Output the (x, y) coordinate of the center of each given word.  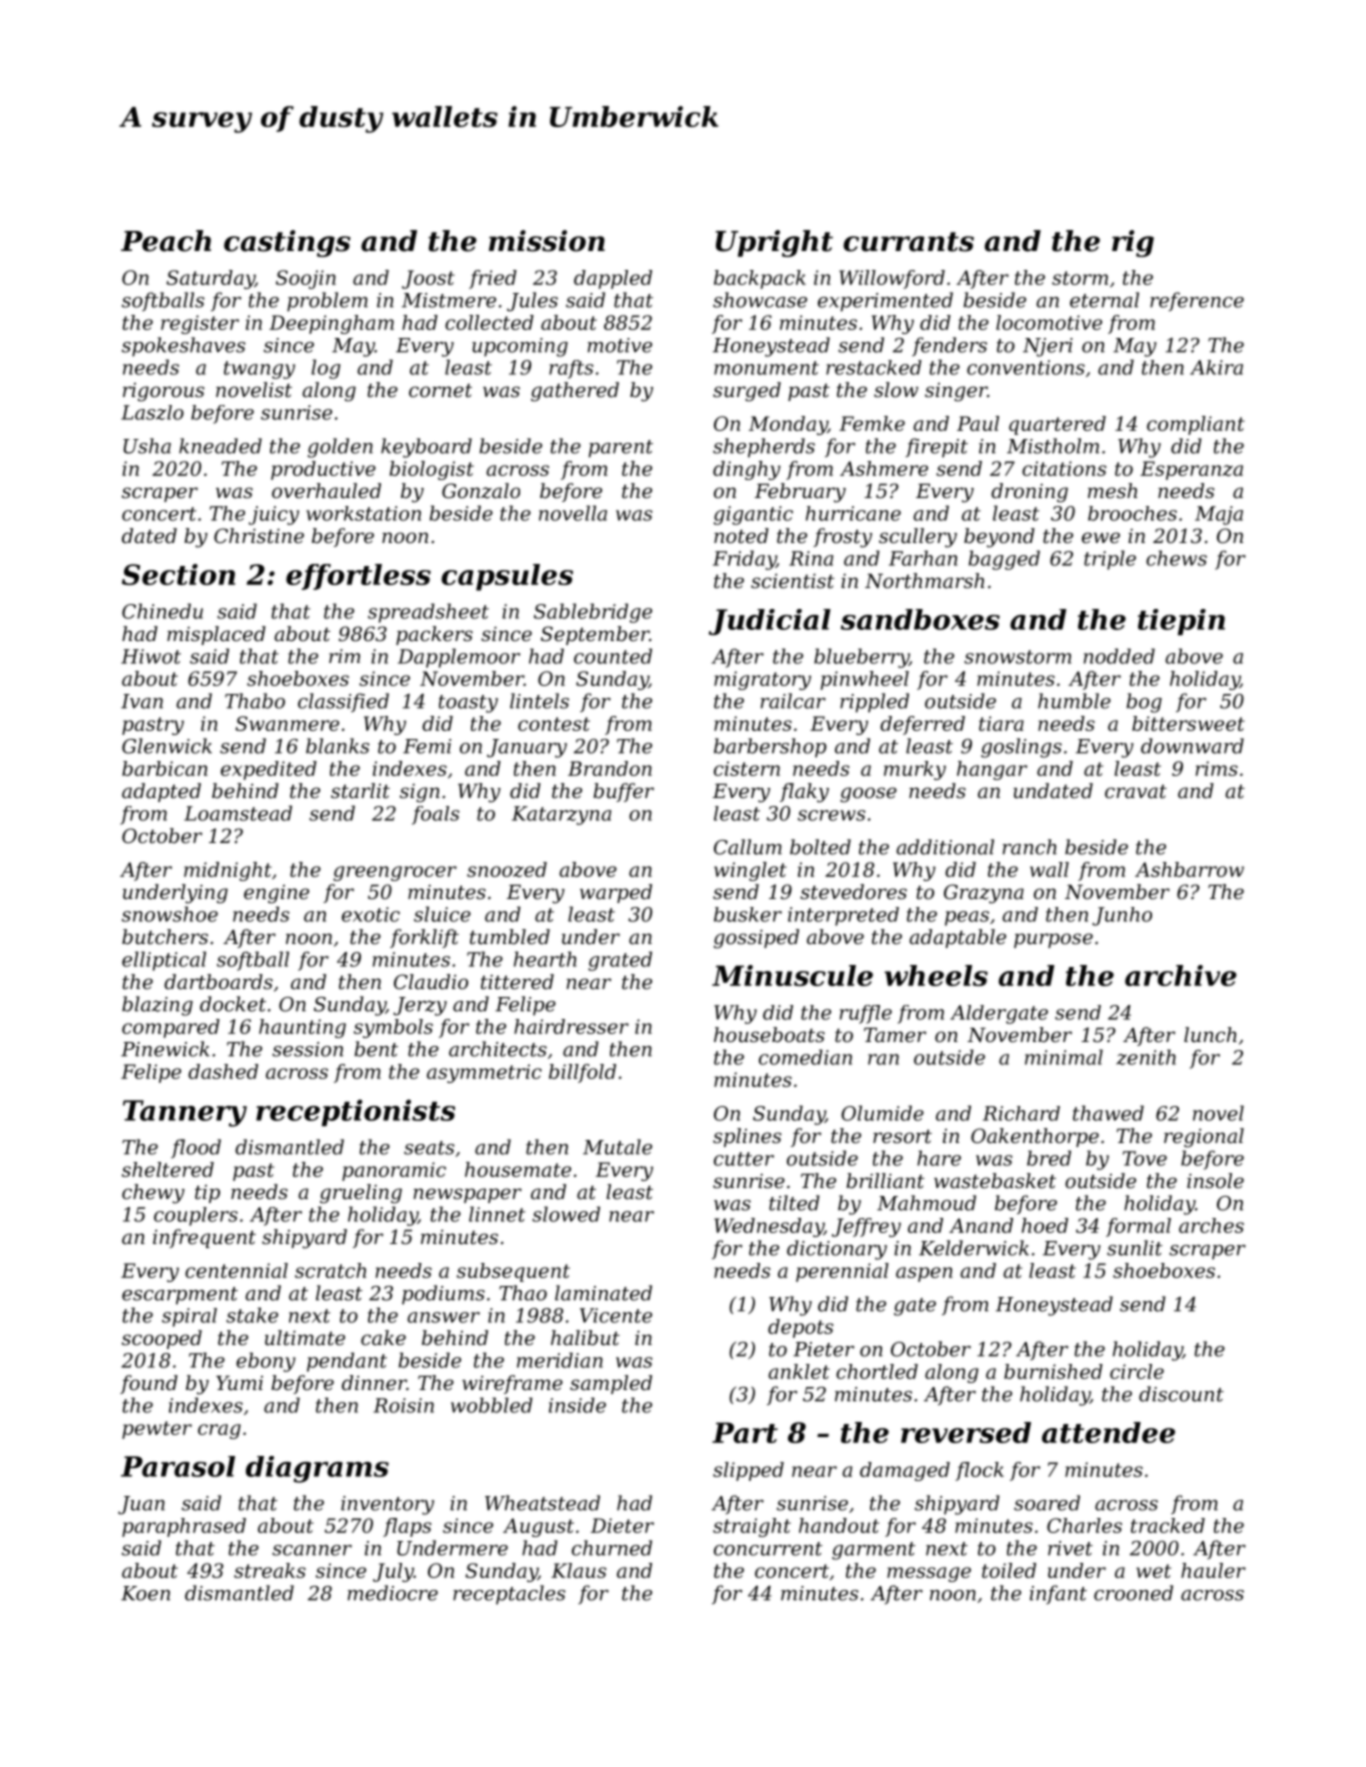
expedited (269, 770)
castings (287, 243)
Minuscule (792, 975)
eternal (1104, 300)
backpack (760, 279)
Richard (1021, 1113)
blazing (157, 1006)
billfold (582, 1073)
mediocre (393, 1593)
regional (1204, 1138)
